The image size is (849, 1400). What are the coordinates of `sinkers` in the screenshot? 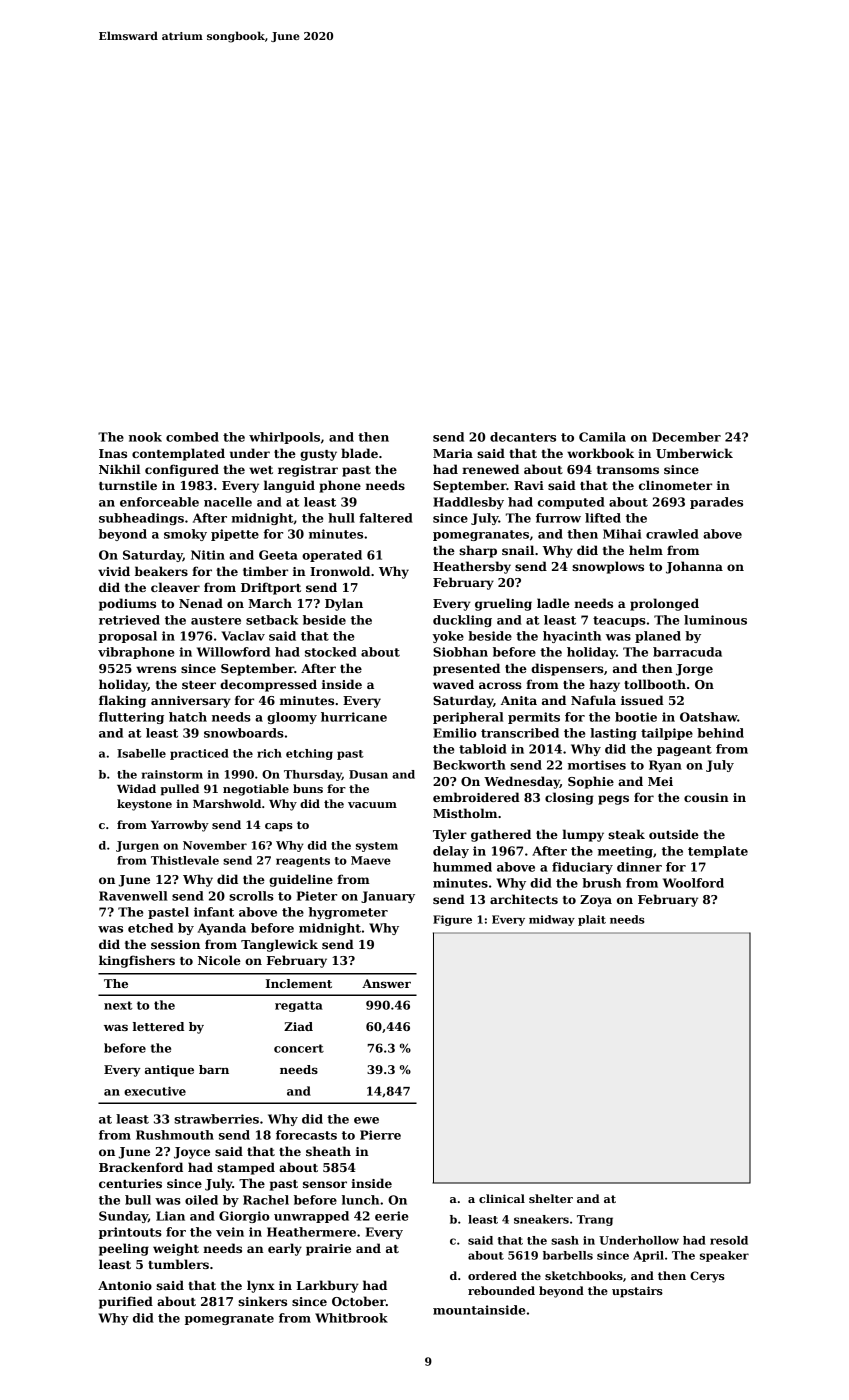 It's located at (262, 1301).
